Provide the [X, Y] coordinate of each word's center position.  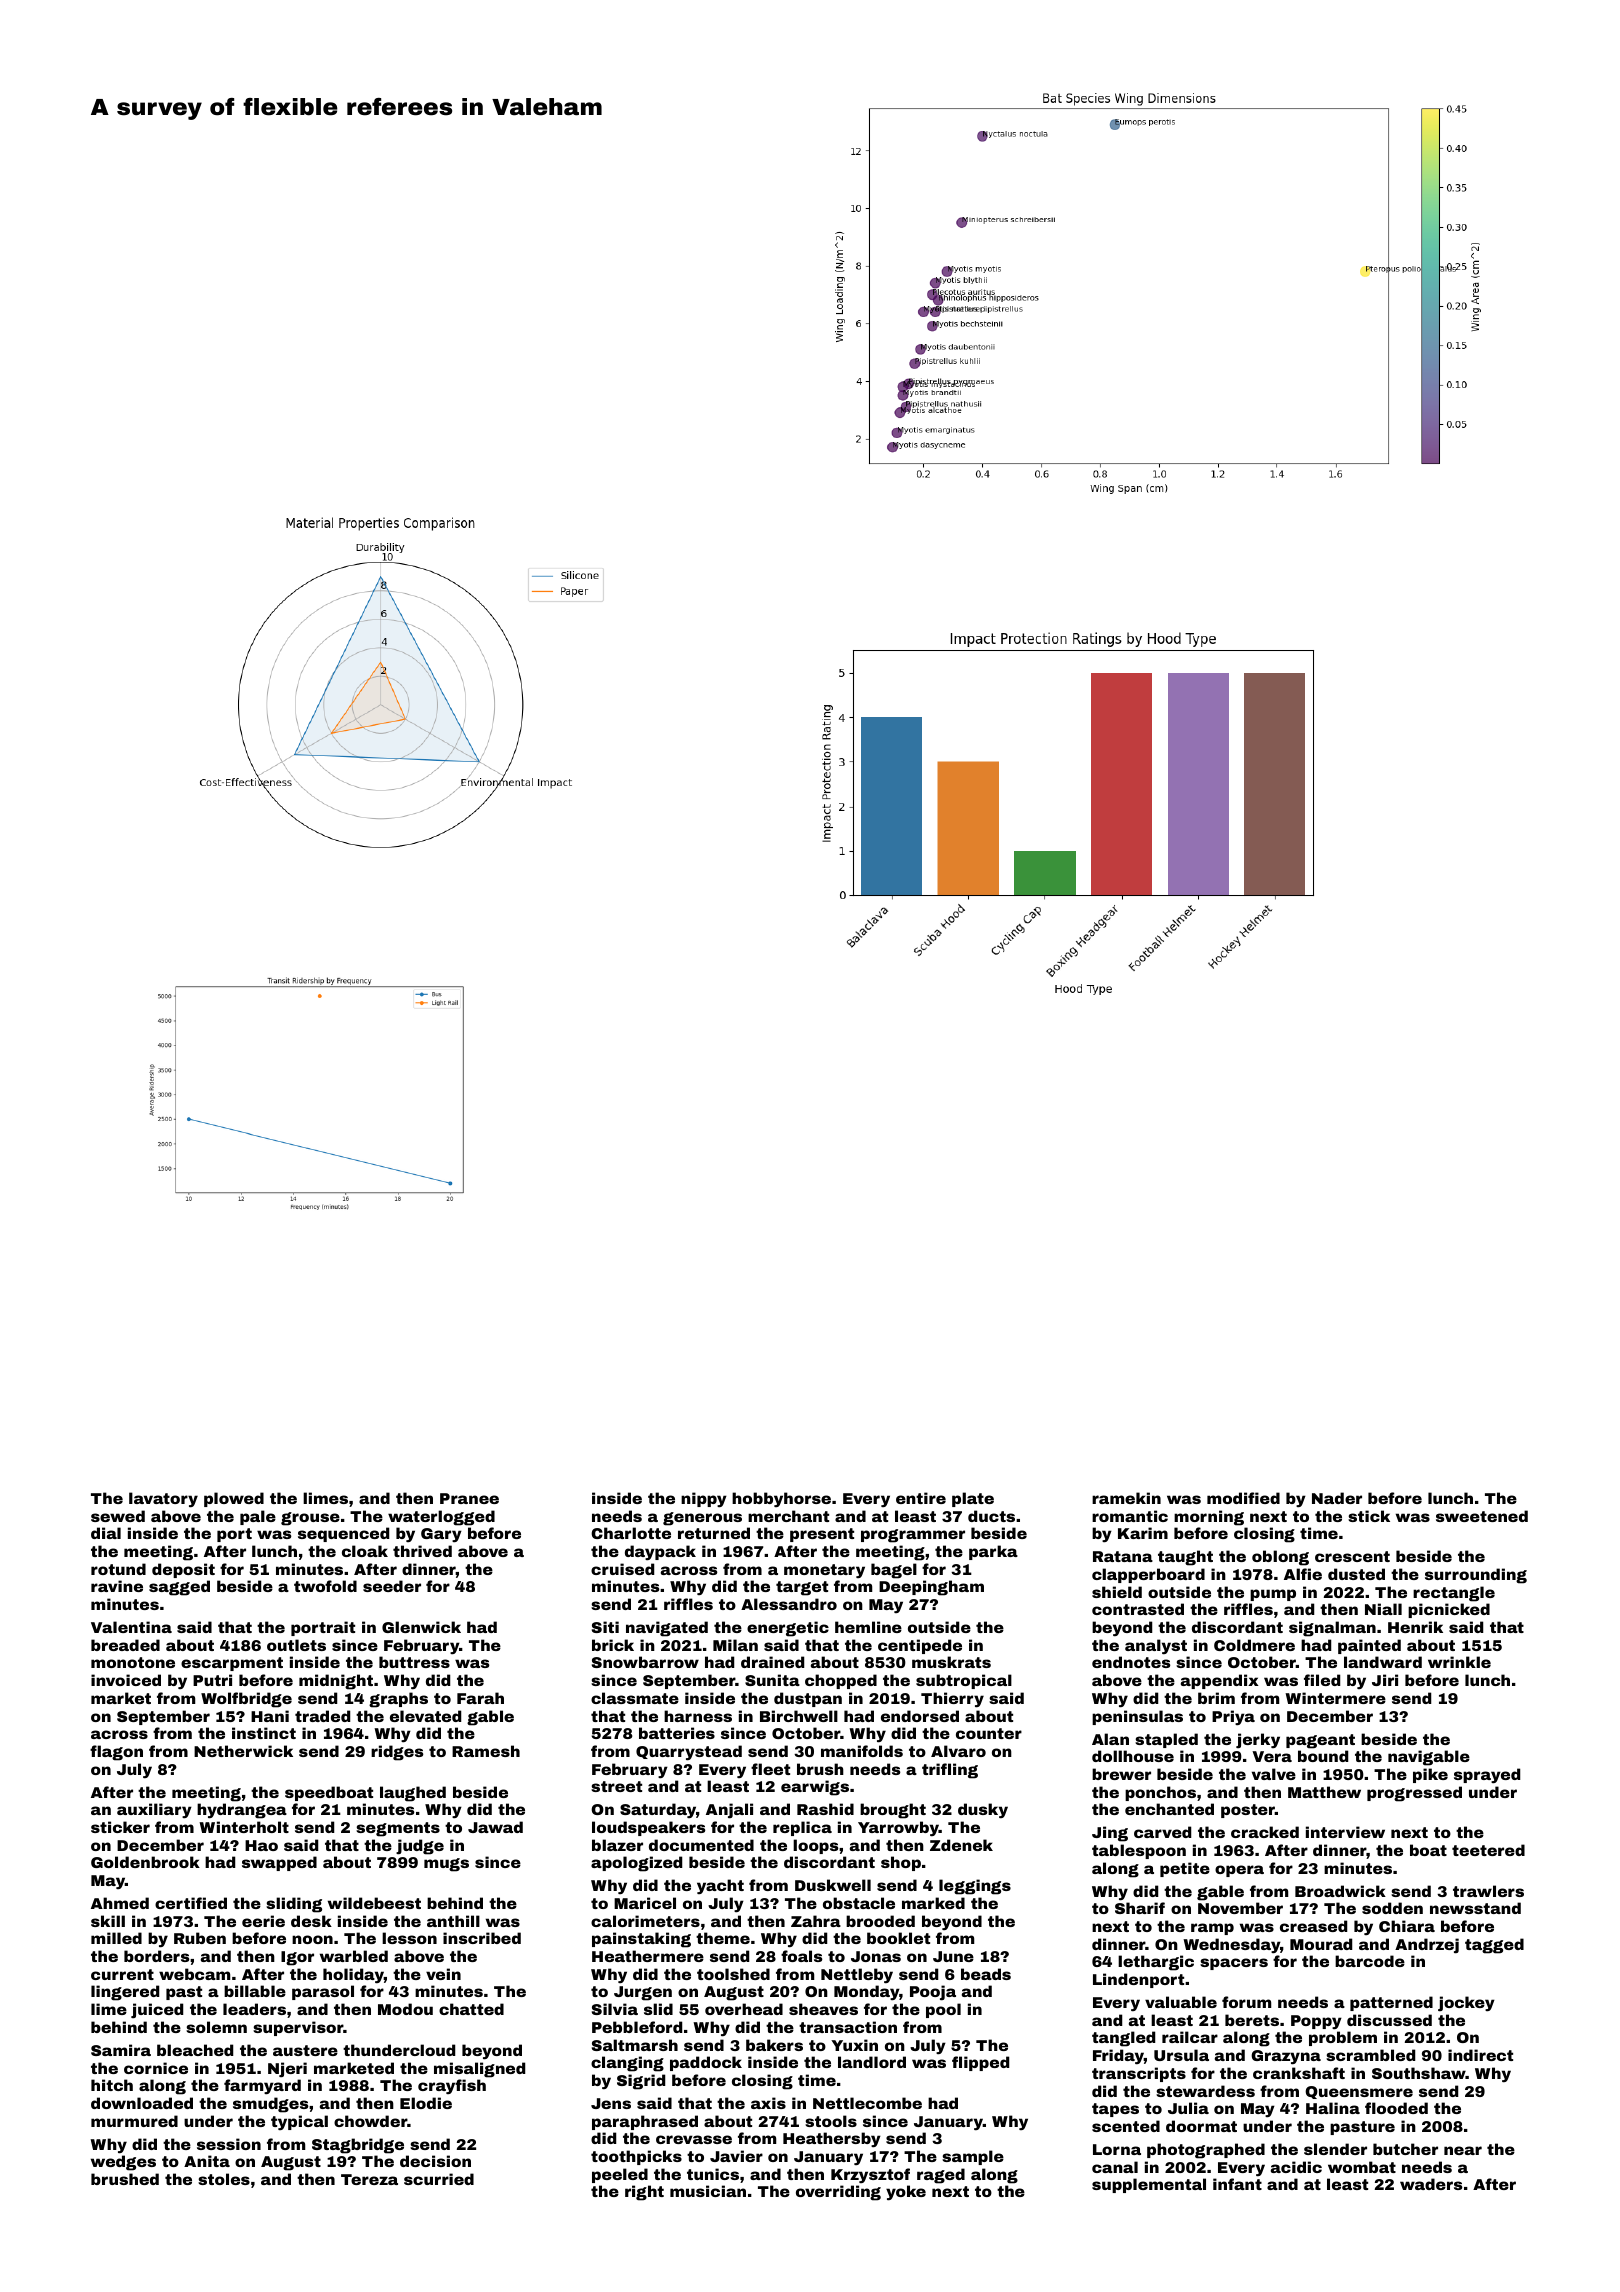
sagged [179, 1588]
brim [1216, 1698]
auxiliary [154, 1811]
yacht [720, 1886]
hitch [112, 2085]
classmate [635, 1698]
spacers [1234, 1964]
